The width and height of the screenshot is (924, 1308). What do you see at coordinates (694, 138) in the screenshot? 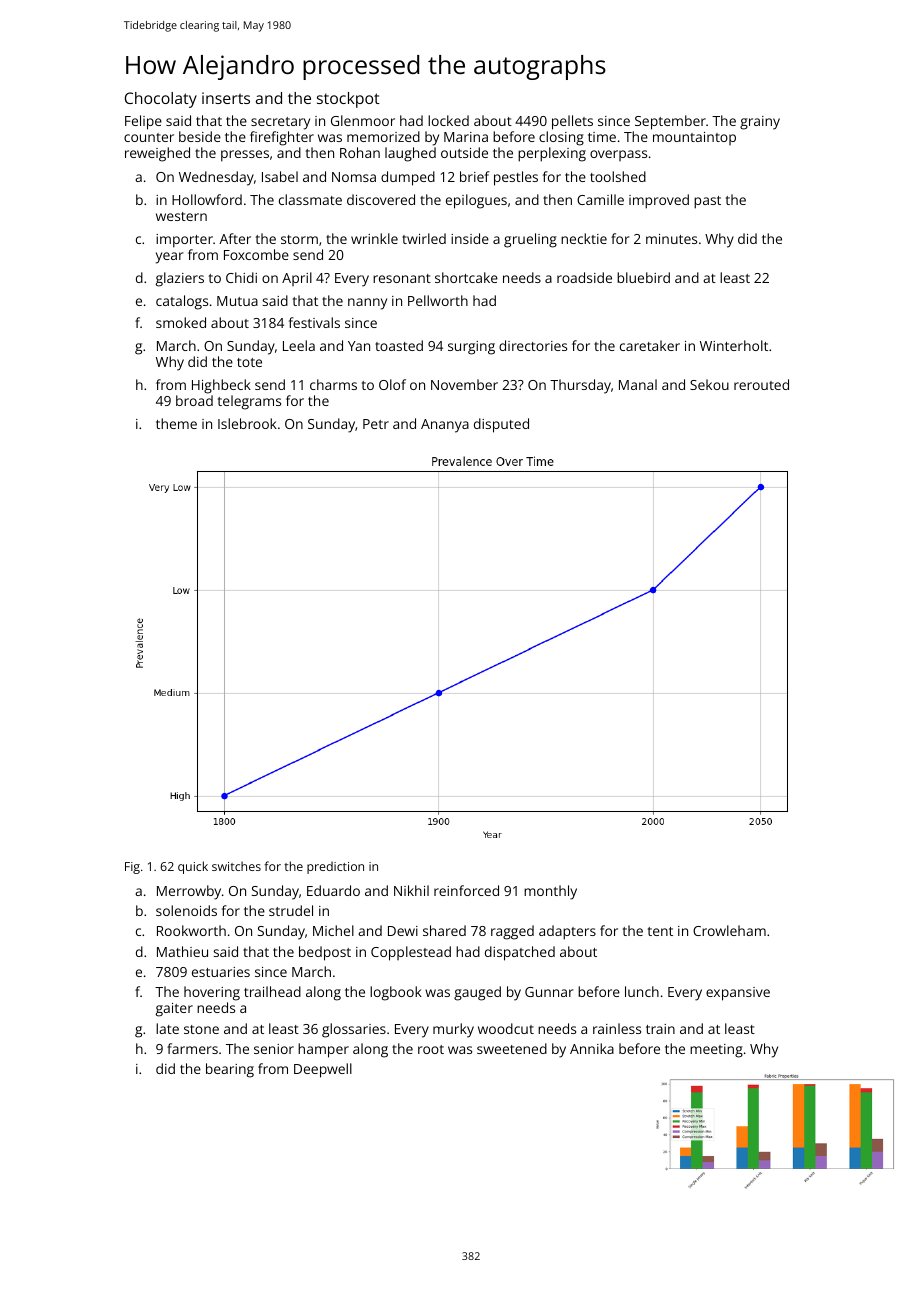
I see `mountaintop` at bounding box center [694, 138].
